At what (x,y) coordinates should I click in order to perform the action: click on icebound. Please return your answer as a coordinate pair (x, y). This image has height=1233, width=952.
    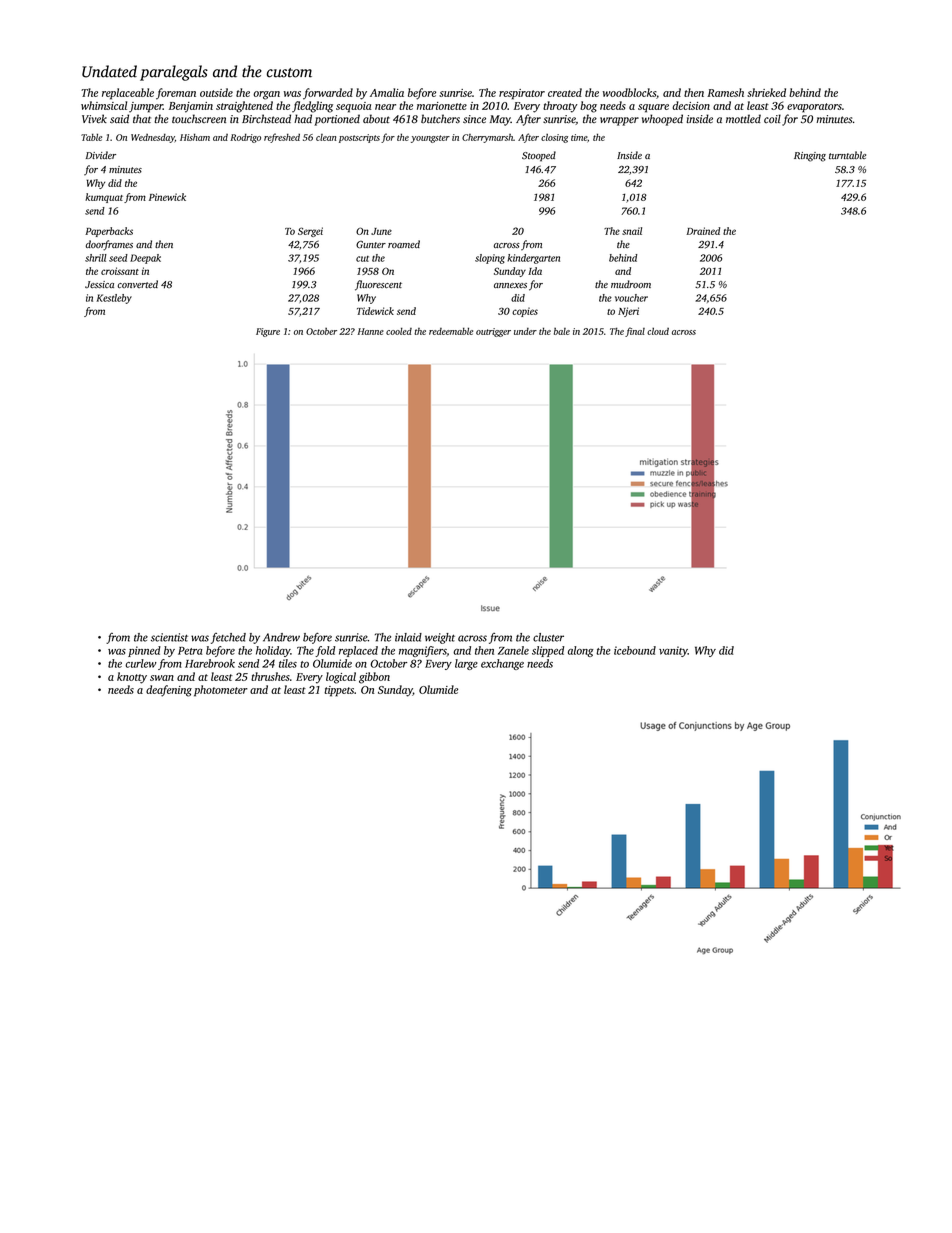
    Looking at the image, I should click on (635, 650).
